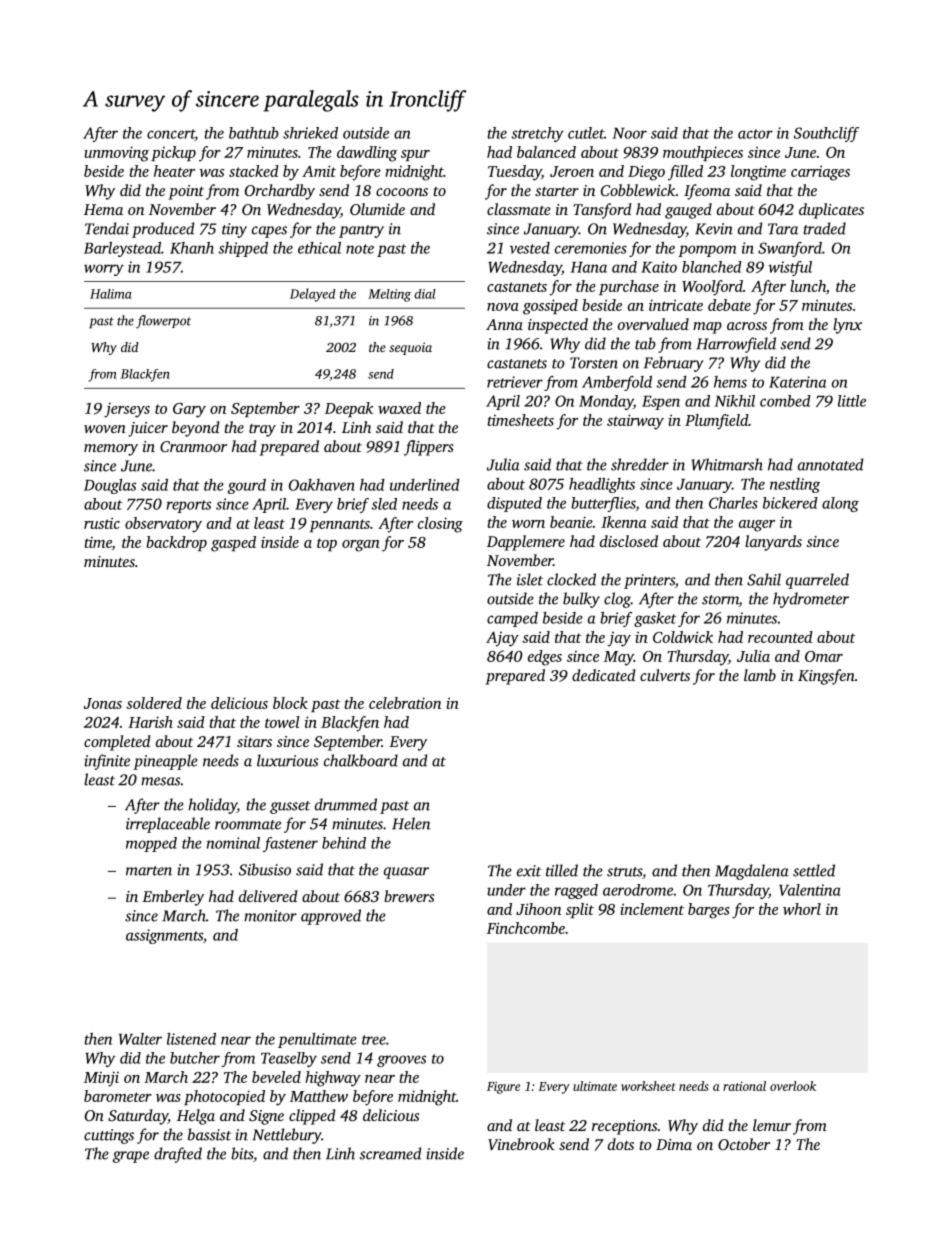 The image size is (952, 1233). Describe the element at coordinates (709, 911) in the screenshot. I see `barges` at that location.
